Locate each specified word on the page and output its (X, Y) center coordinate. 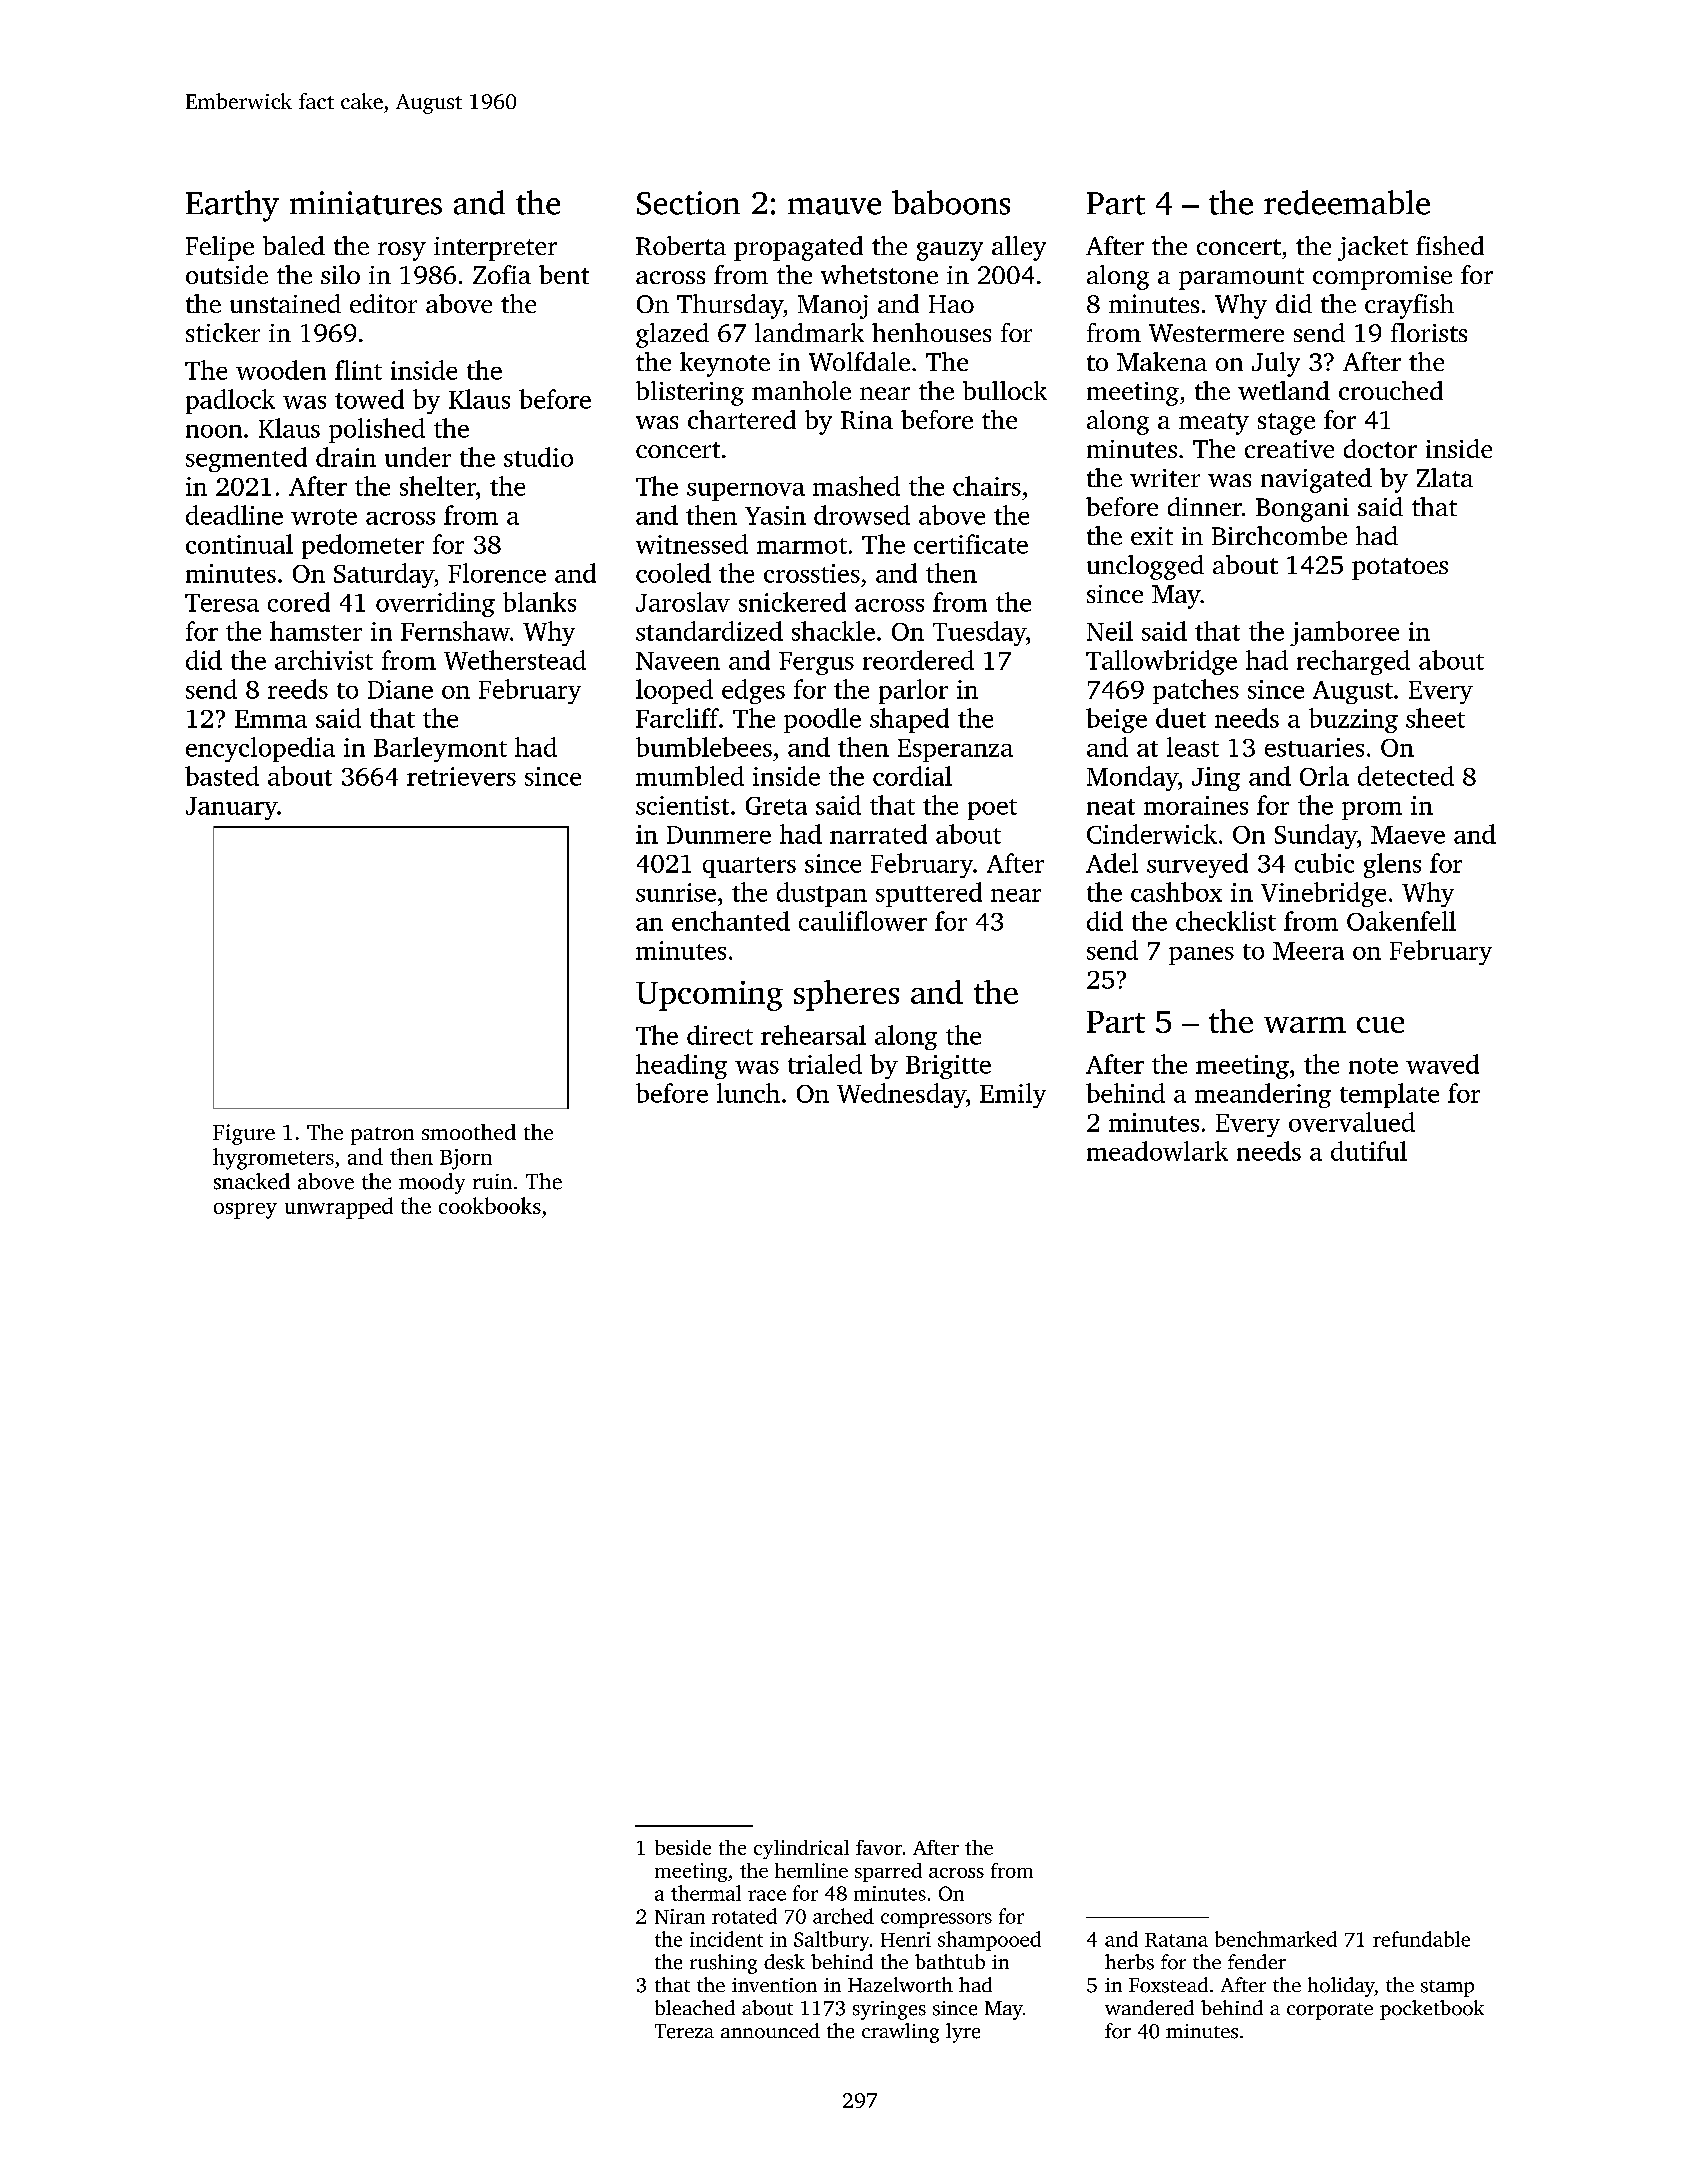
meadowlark (1157, 1151)
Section (688, 203)
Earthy (232, 206)
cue (1380, 1025)
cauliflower (863, 921)
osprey (245, 1211)
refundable (1421, 1939)
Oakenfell (1401, 921)
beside (683, 1847)
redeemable (1347, 202)
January (231, 808)
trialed (825, 1064)
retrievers (461, 776)
